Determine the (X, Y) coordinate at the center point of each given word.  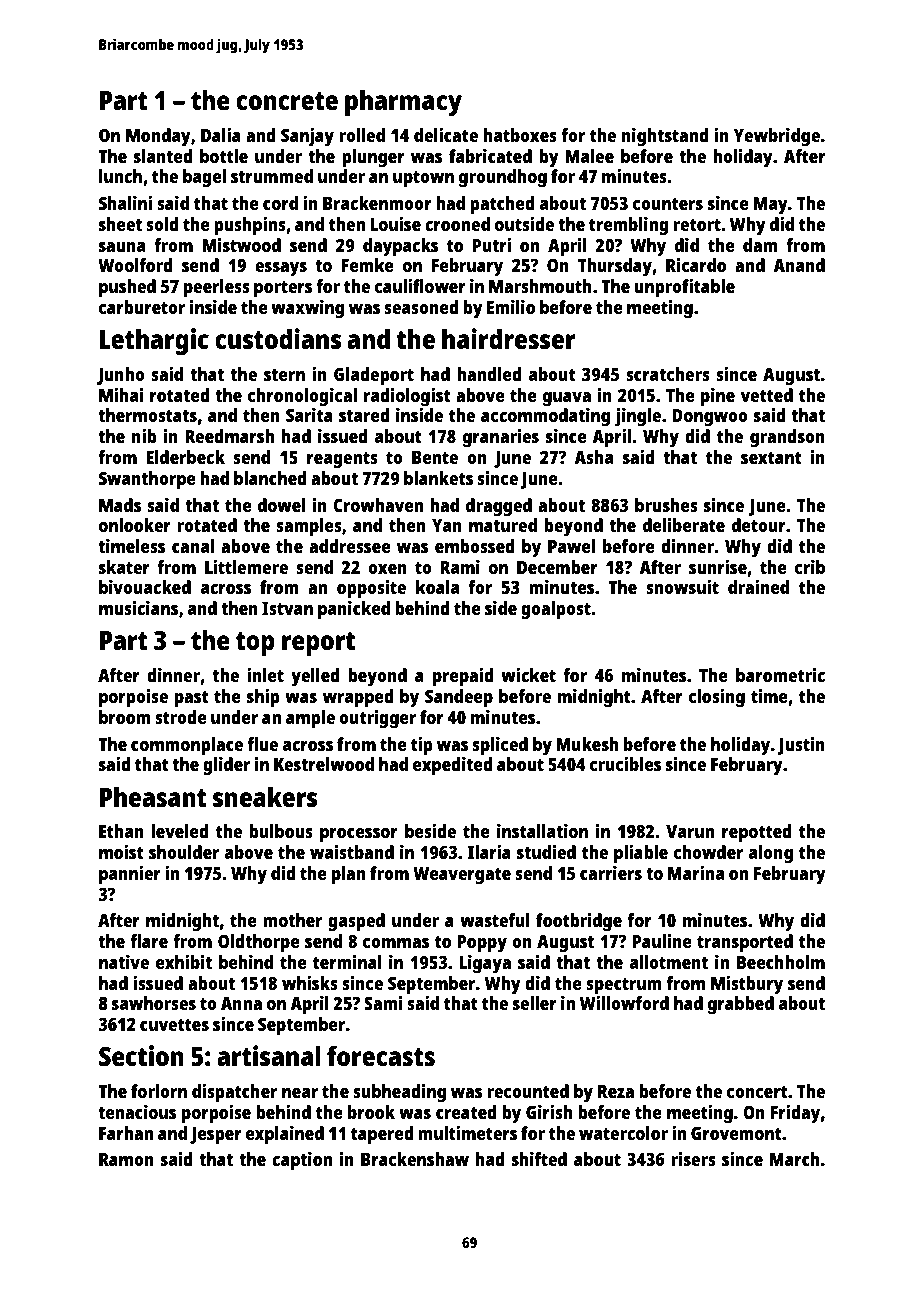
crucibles (625, 764)
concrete (287, 101)
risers (693, 1159)
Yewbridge (777, 137)
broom (125, 717)
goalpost (556, 610)
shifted (539, 1159)
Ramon (126, 1159)
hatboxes (520, 135)
